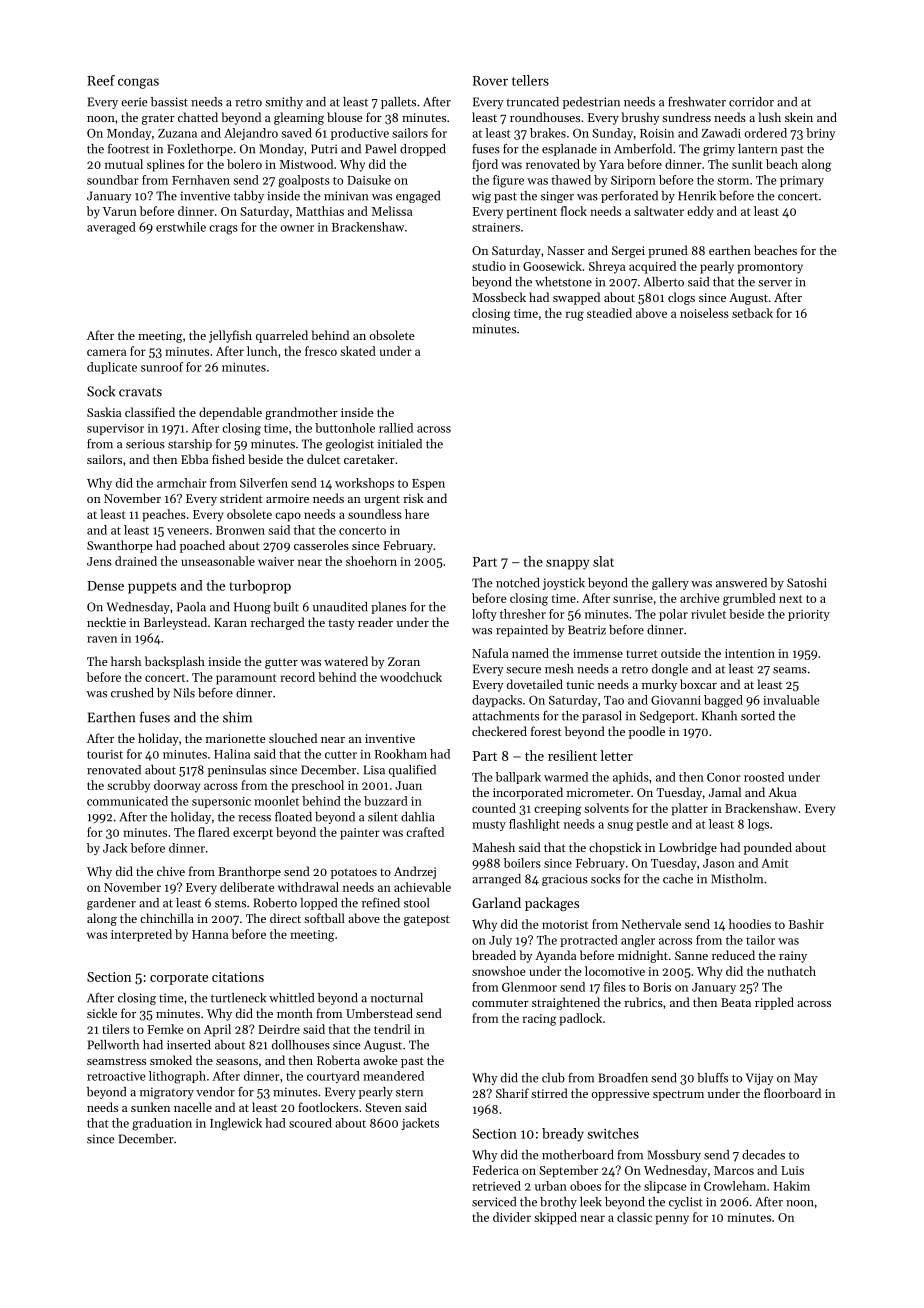  What do you see at coordinates (198, 117) in the image?
I see `chatted` at bounding box center [198, 117].
